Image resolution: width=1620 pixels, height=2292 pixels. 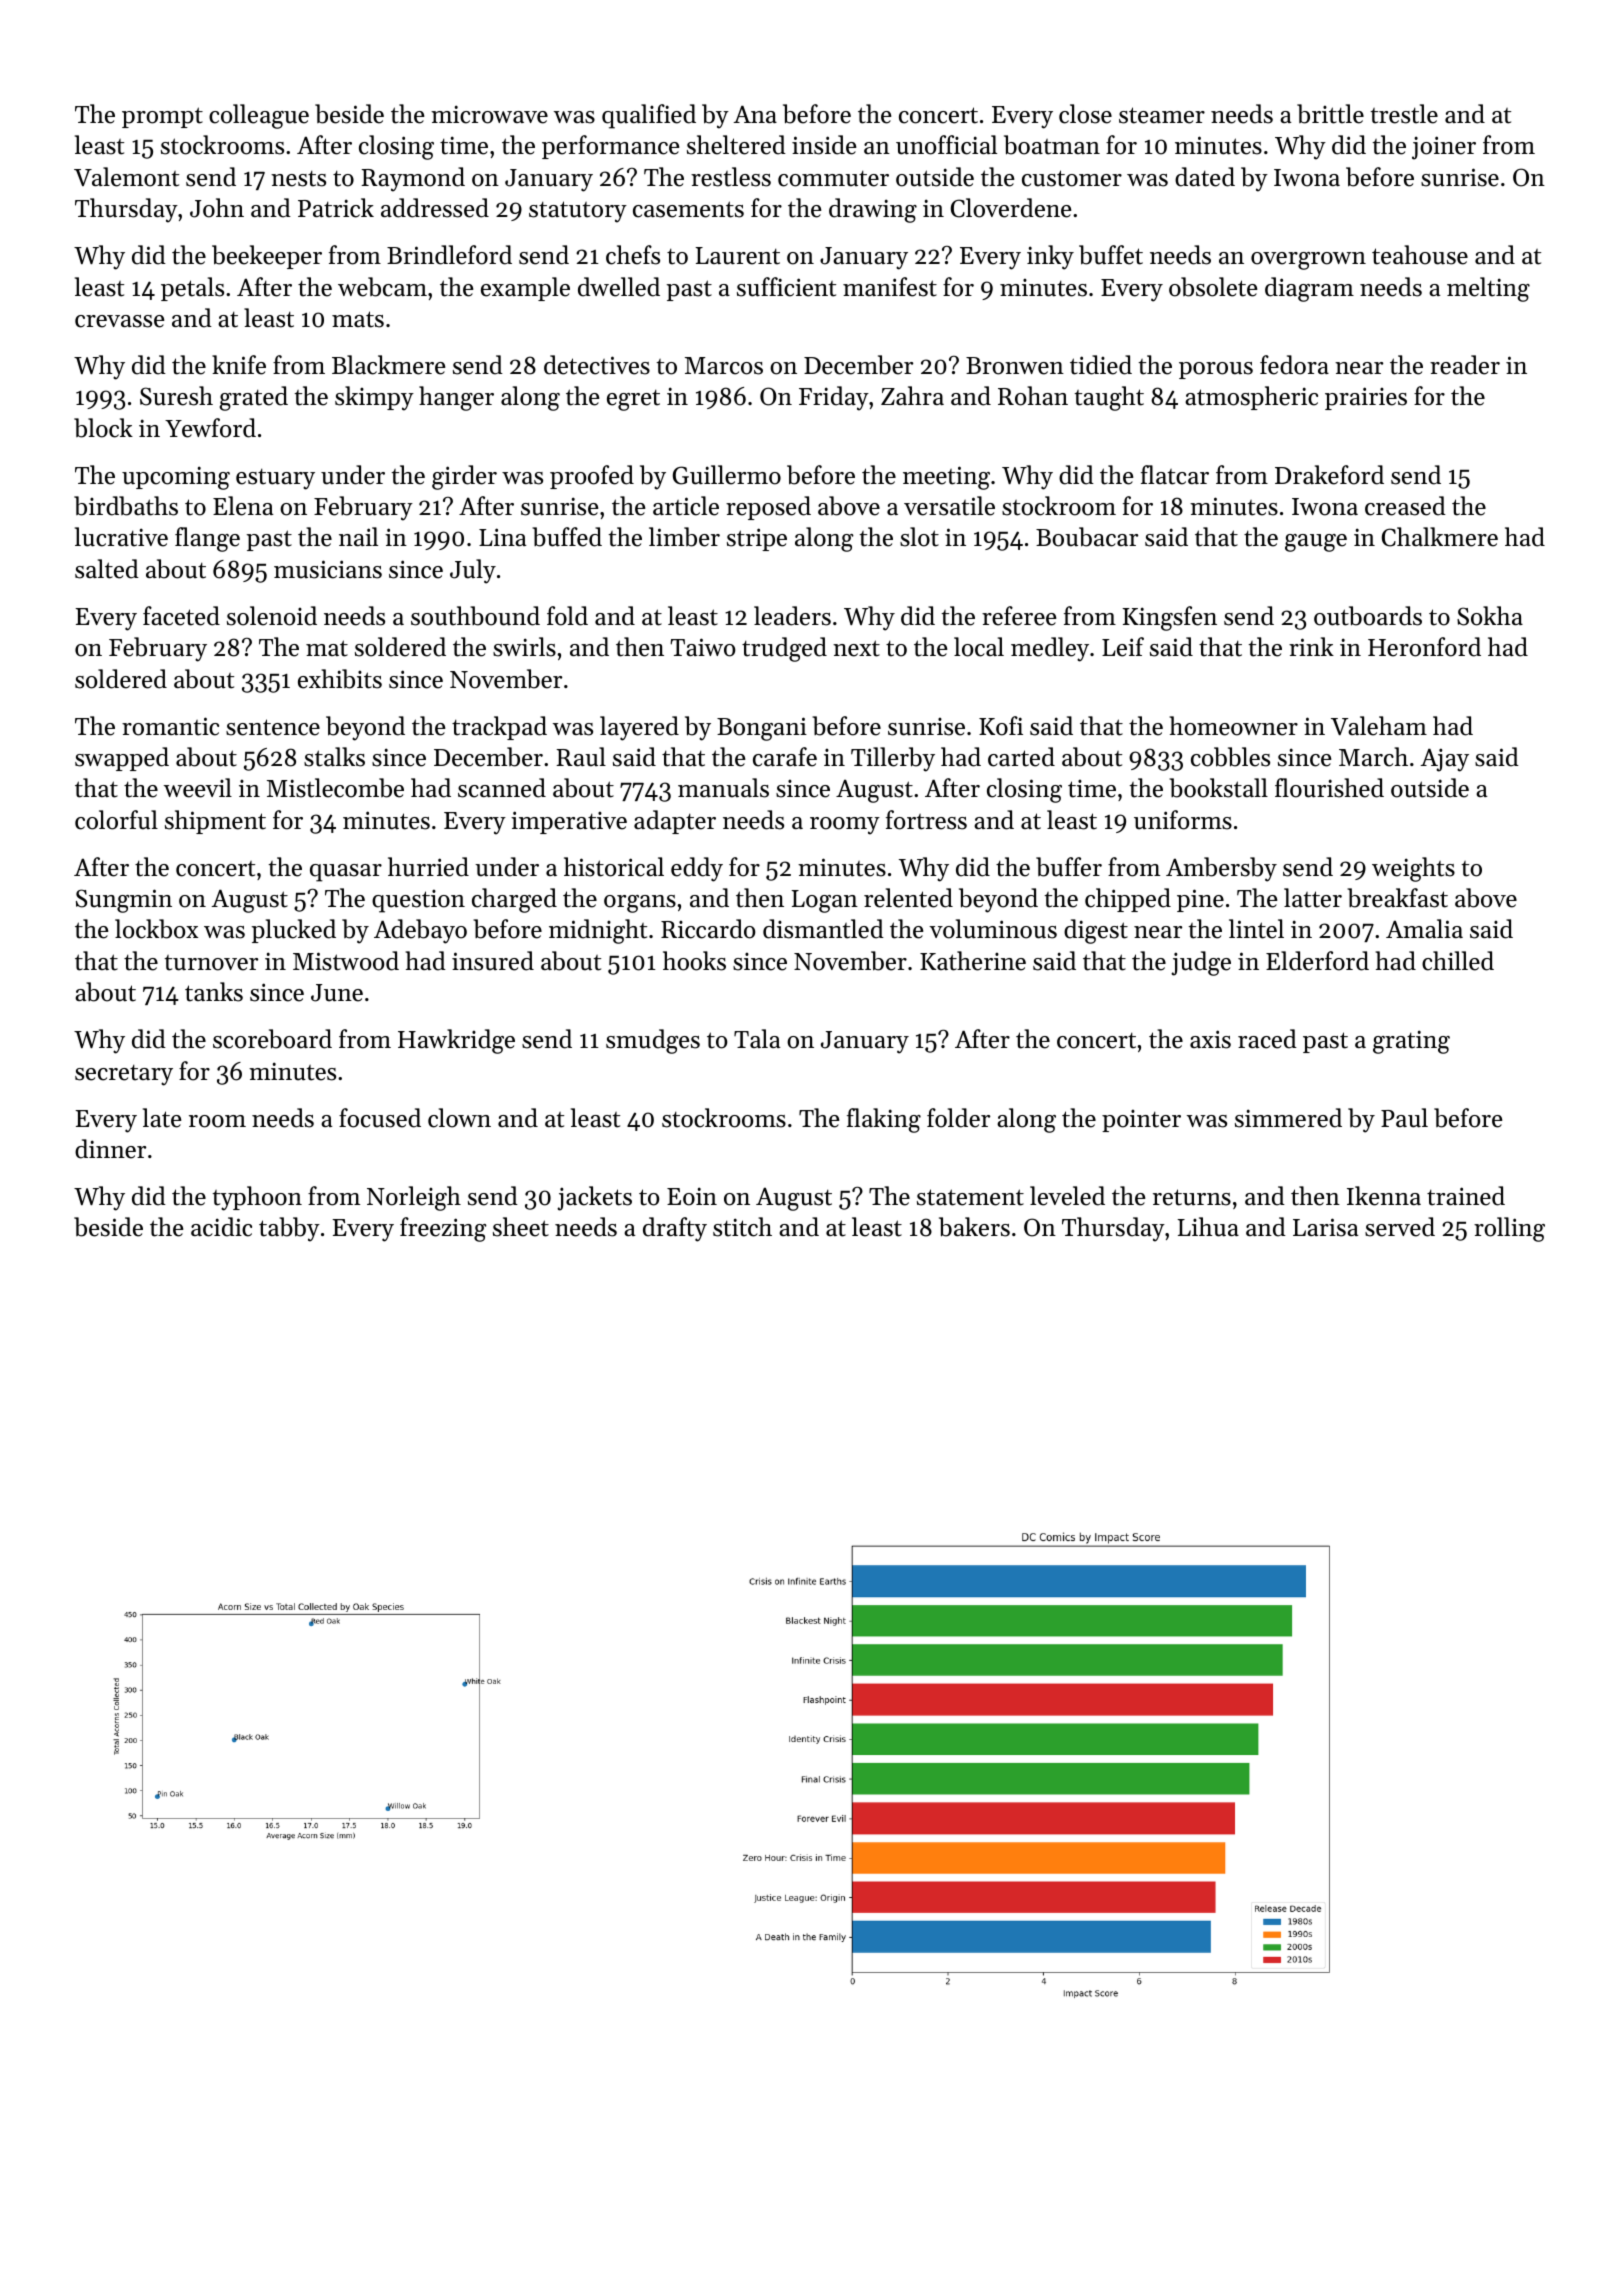 What do you see at coordinates (1201, 963) in the screenshot?
I see `judge` at bounding box center [1201, 963].
